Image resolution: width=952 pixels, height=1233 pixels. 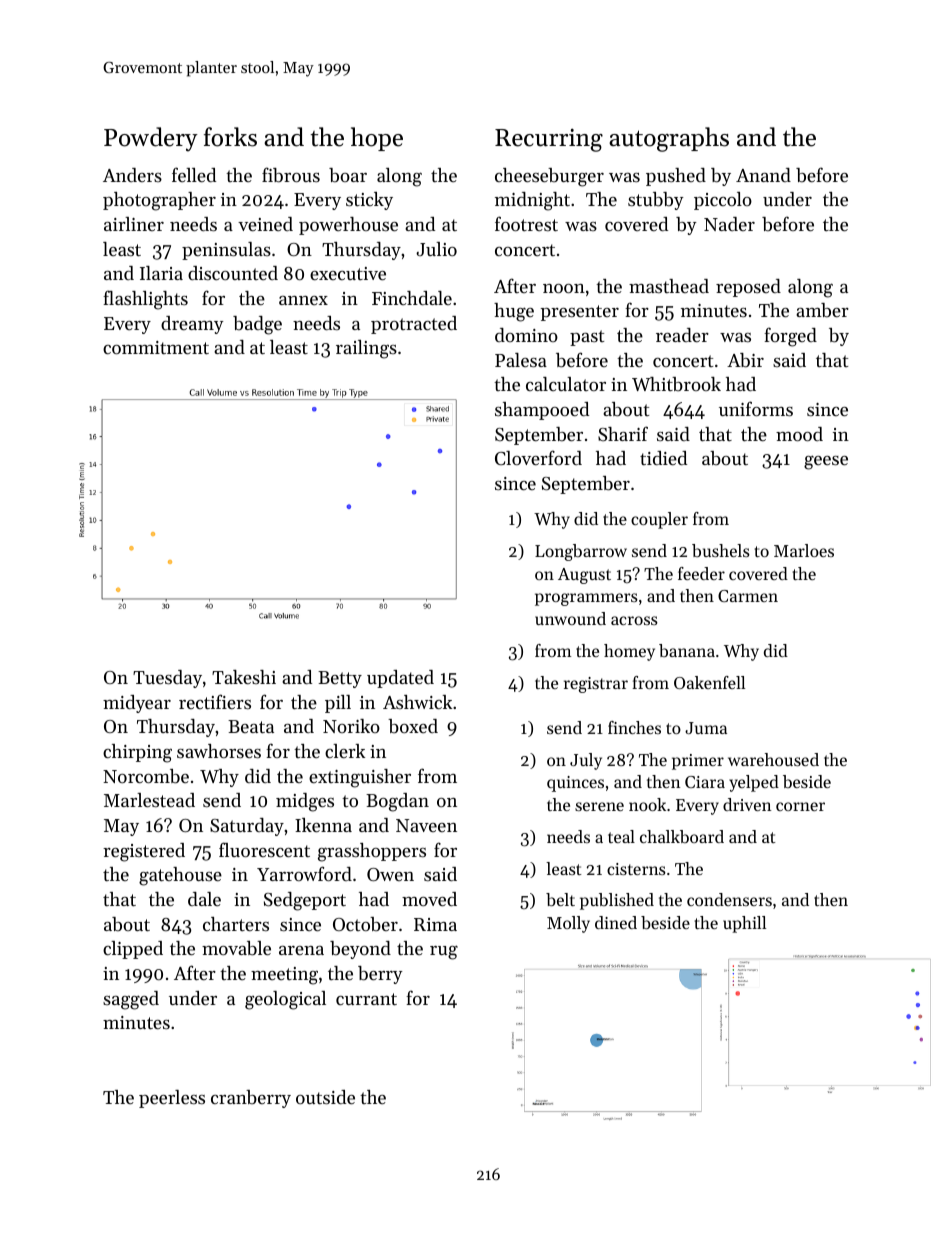 I want to click on forks, so click(x=230, y=137).
